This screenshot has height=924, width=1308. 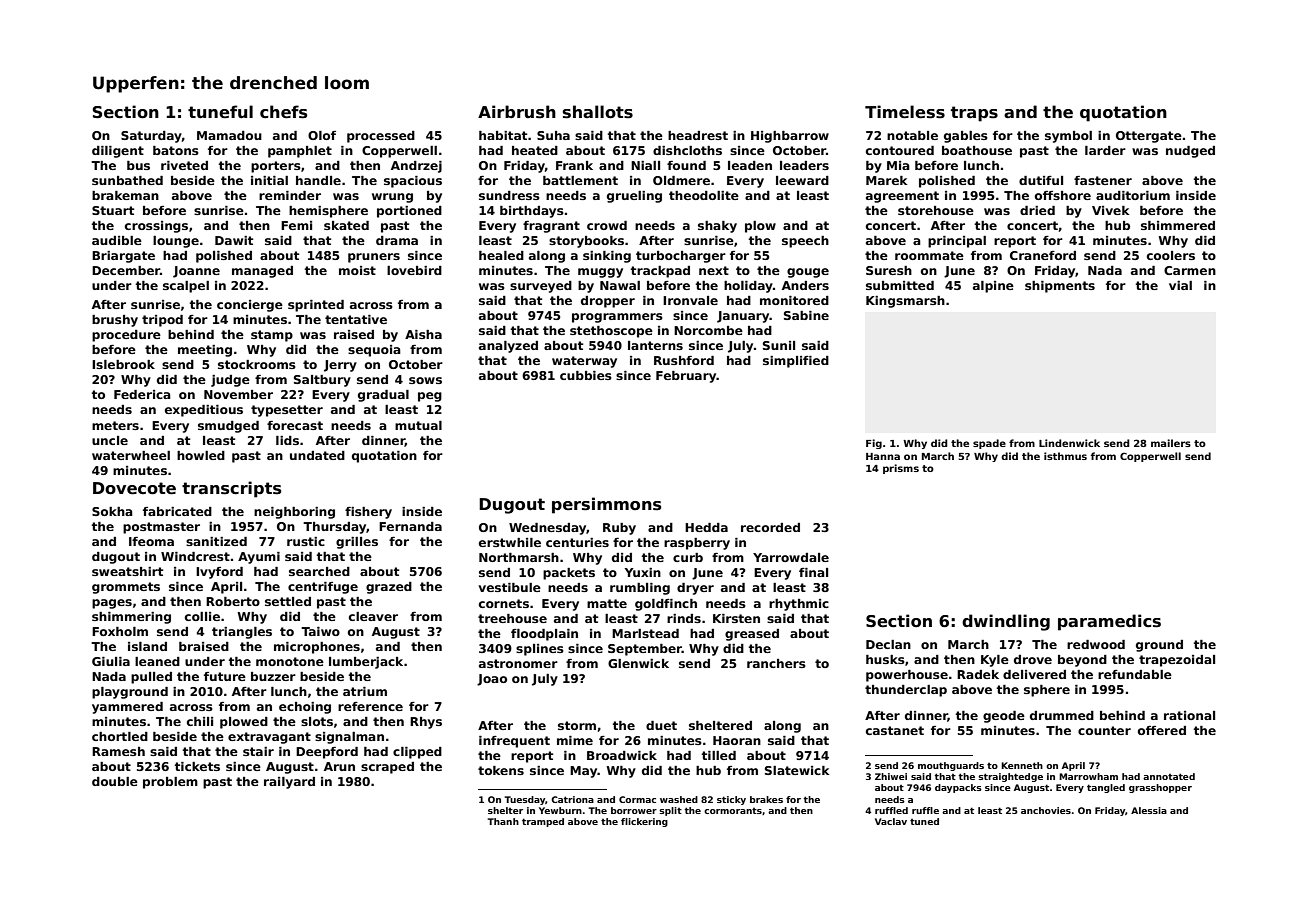 What do you see at coordinates (891, 821) in the screenshot?
I see `Vaclav` at bounding box center [891, 821].
